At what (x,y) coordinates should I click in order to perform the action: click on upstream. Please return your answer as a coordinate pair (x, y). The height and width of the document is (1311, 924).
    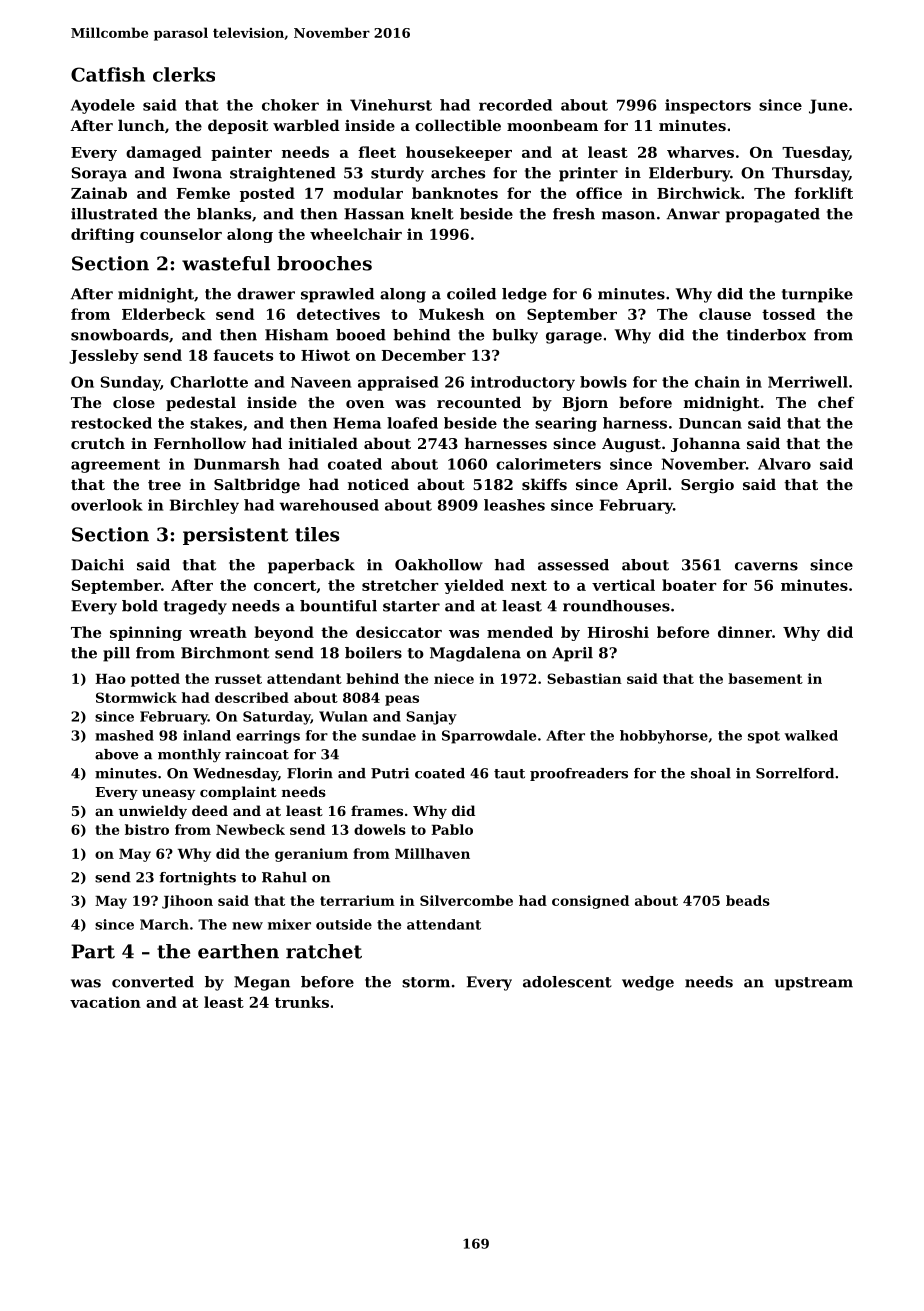
    Looking at the image, I should click on (814, 984).
